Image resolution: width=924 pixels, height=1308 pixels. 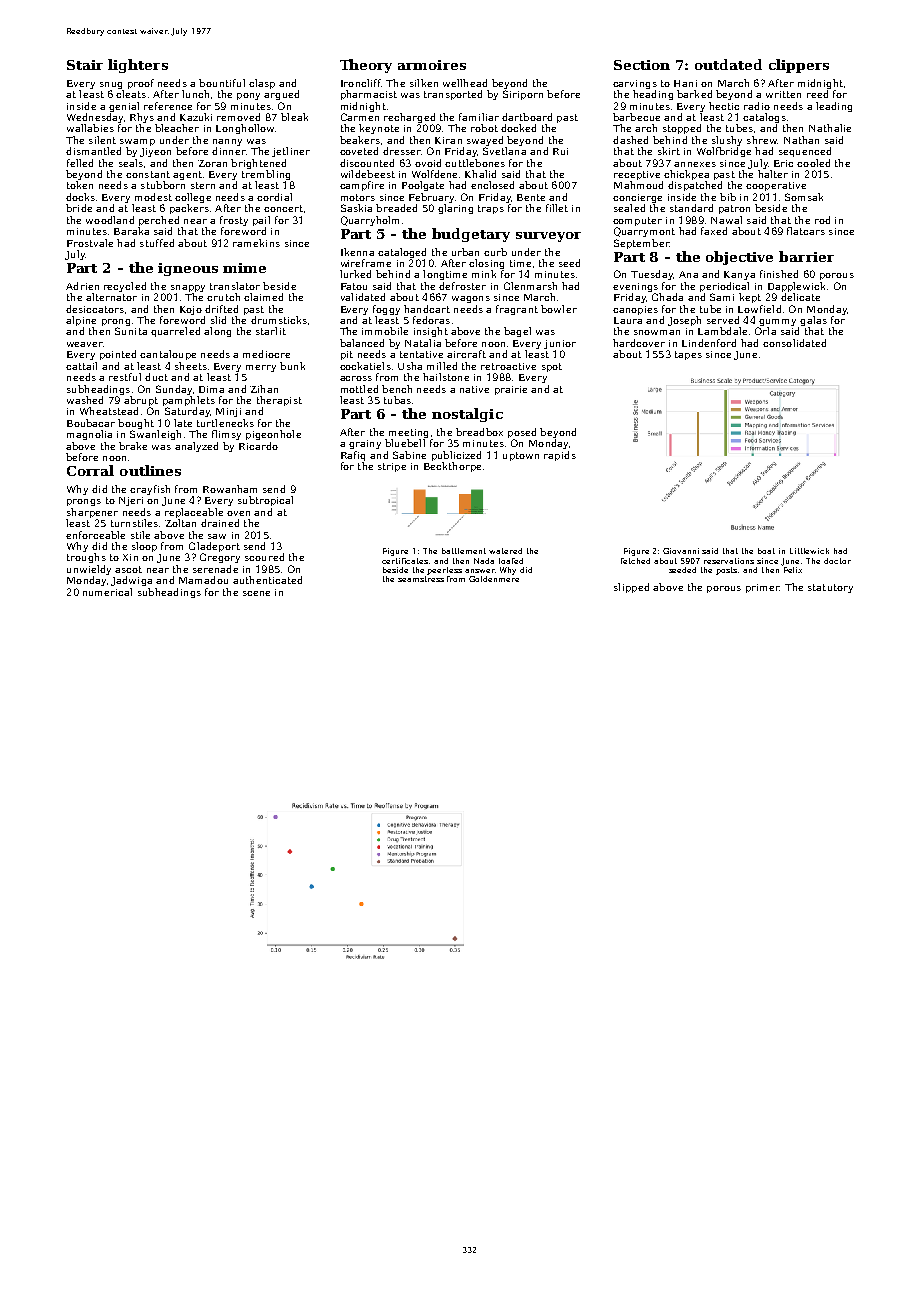 What do you see at coordinates (90, 470) in the screenshot?
I see `Corral` at bounding box center [90, 470].
